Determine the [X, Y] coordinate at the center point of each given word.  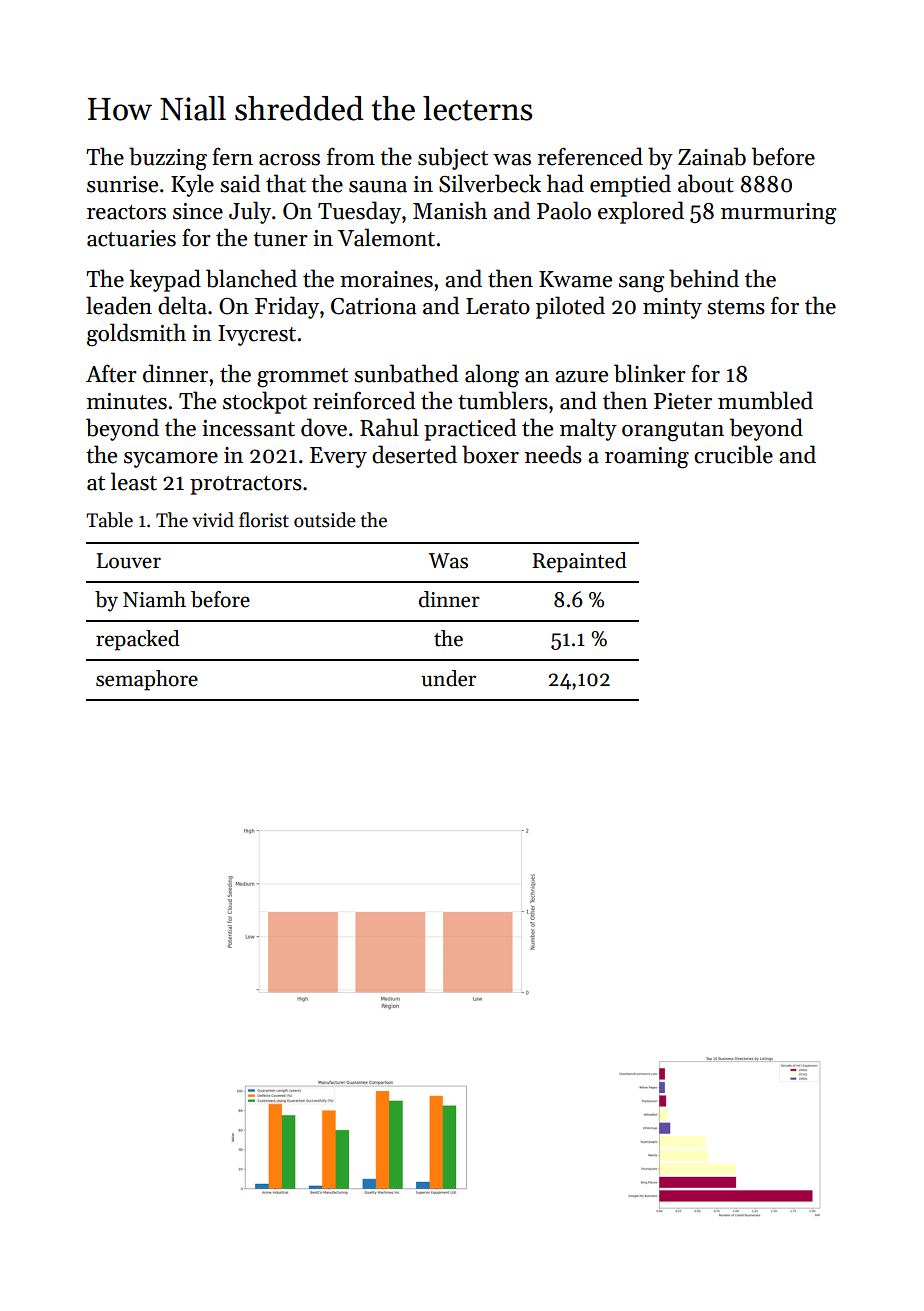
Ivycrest [257, 335]
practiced [470, 429]
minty [672, 308]
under [448, 678]
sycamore [171, 460]
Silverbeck [490, 183]
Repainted [579, 562]
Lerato [498, 306]
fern [232, 156]
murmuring [779, 214]
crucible [733, 454]
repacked [138, 640]
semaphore [147, 680]
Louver [128, 561]
